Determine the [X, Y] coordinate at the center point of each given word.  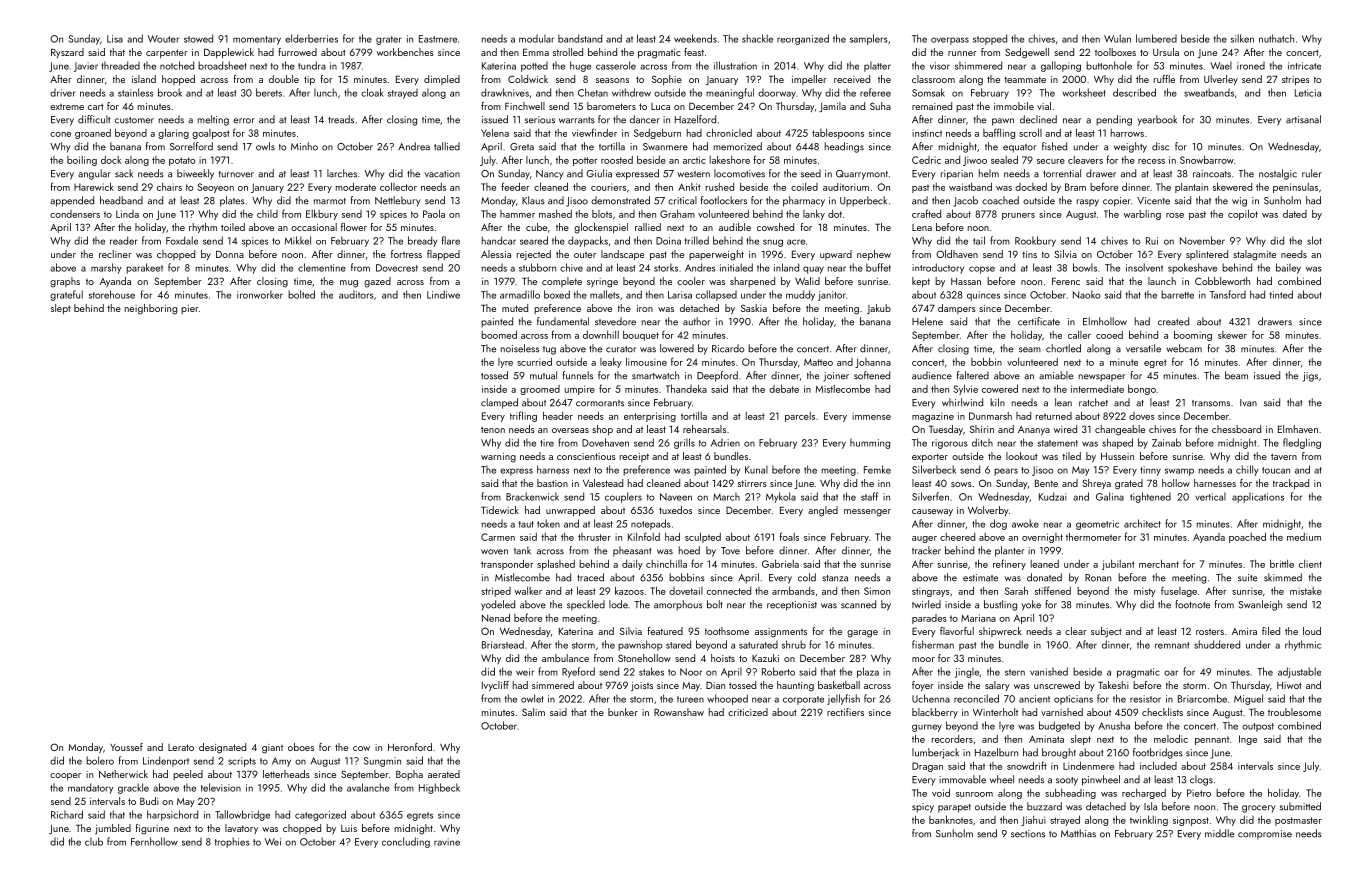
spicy [923, 808]
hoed [689, 550]
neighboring [151, 309]
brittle [1282, 563]
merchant [1159, 563]
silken [1242, 38]
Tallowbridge [242, 815]
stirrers [752, 483]
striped [496, 592]
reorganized [803, 39]
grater [389, 40]
